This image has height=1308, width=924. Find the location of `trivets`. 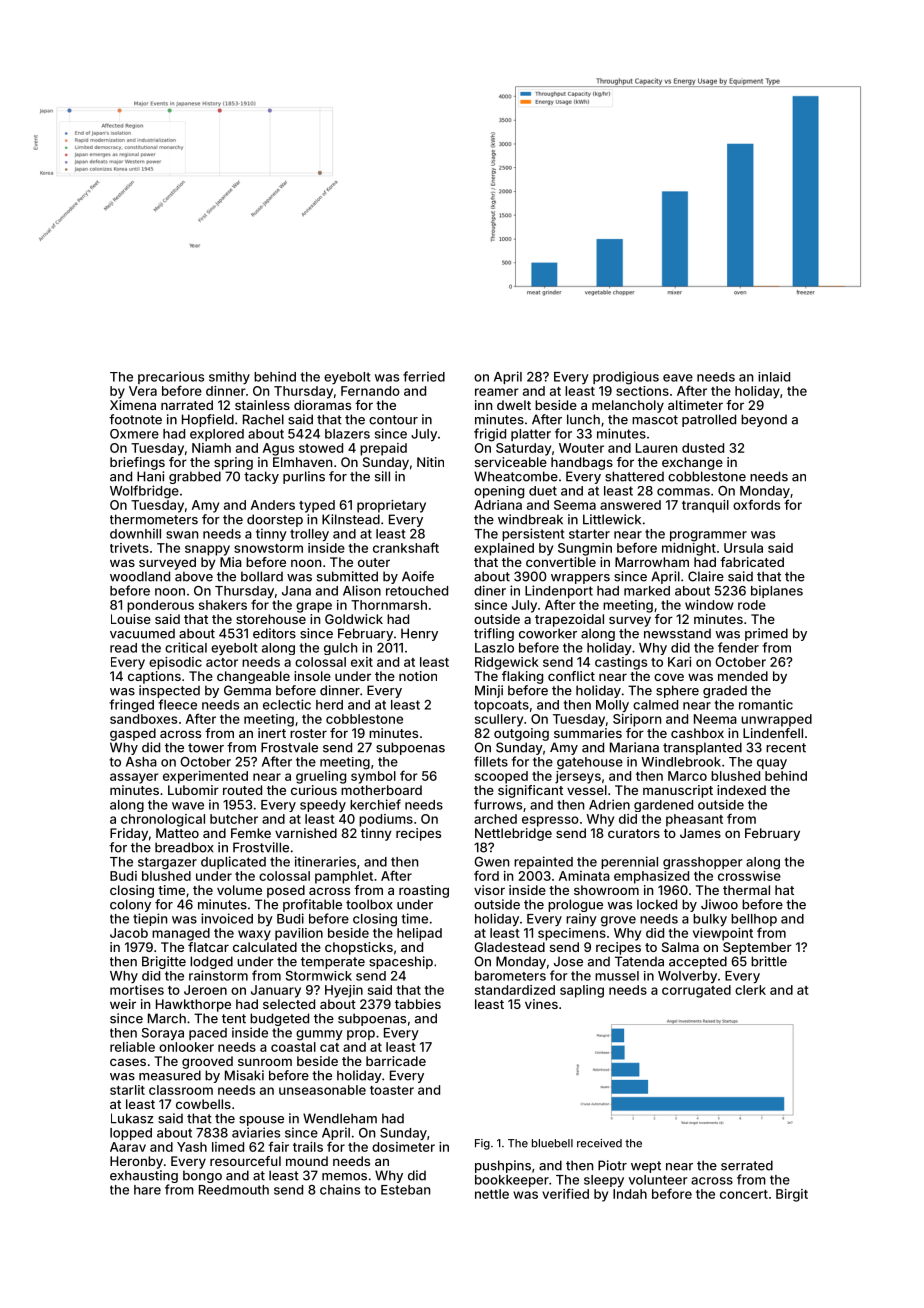

trivets is located at coordinates (129, 548).
